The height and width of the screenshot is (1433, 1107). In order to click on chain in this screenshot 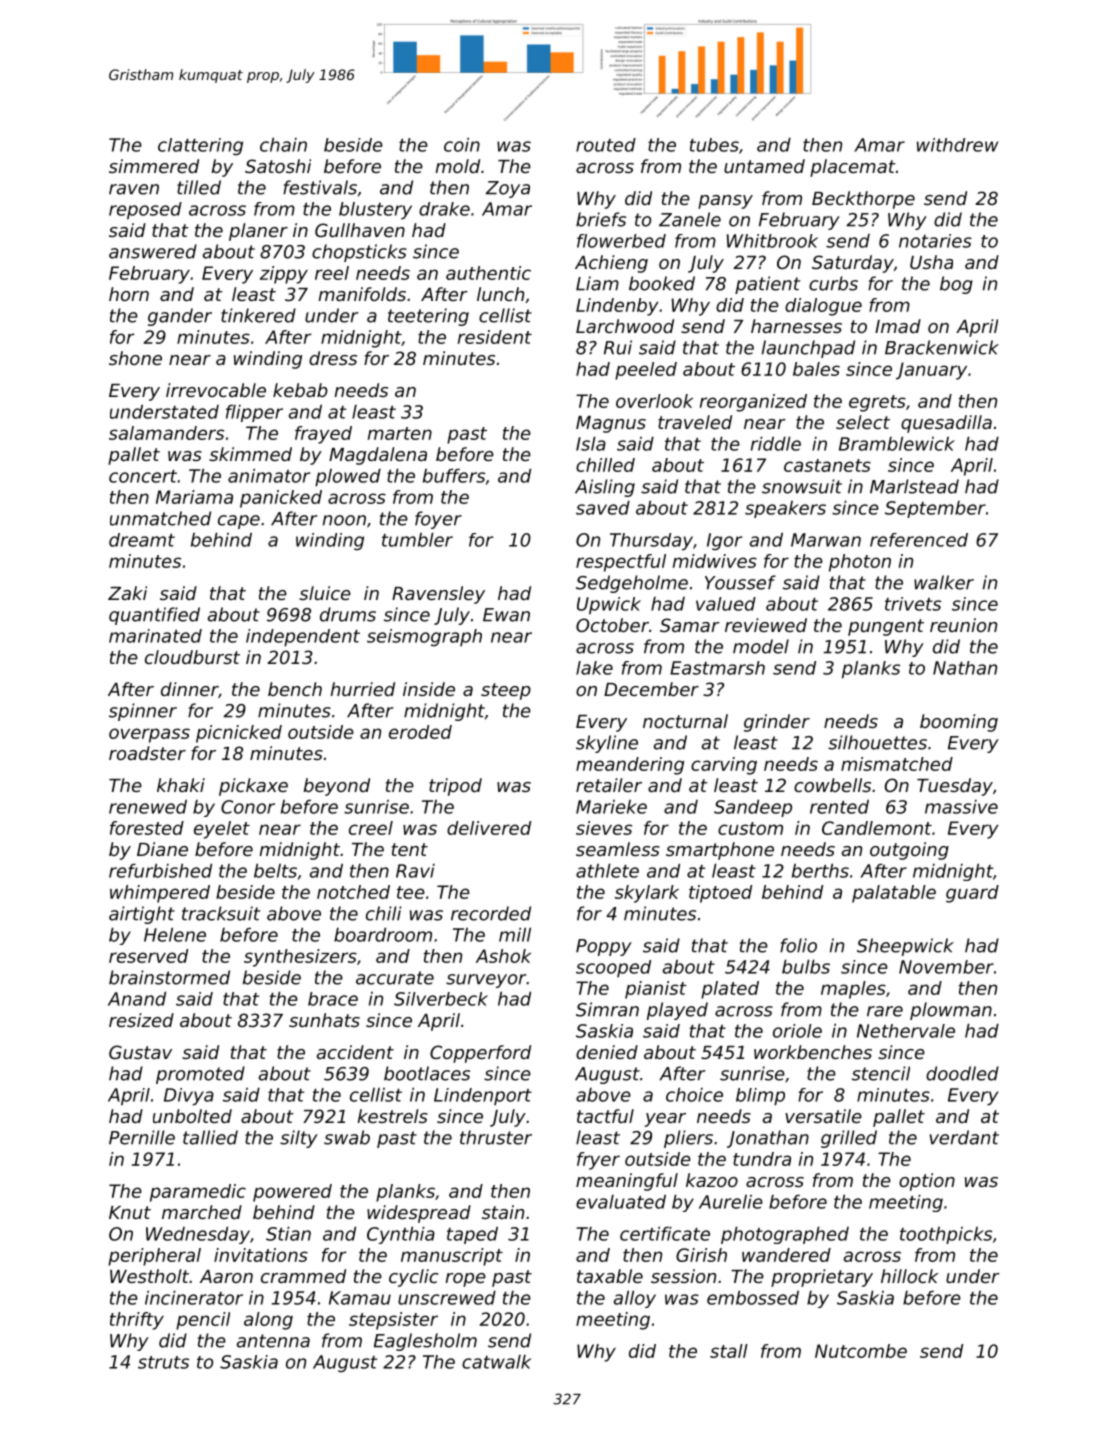, I will do `click(283, 144)`.
